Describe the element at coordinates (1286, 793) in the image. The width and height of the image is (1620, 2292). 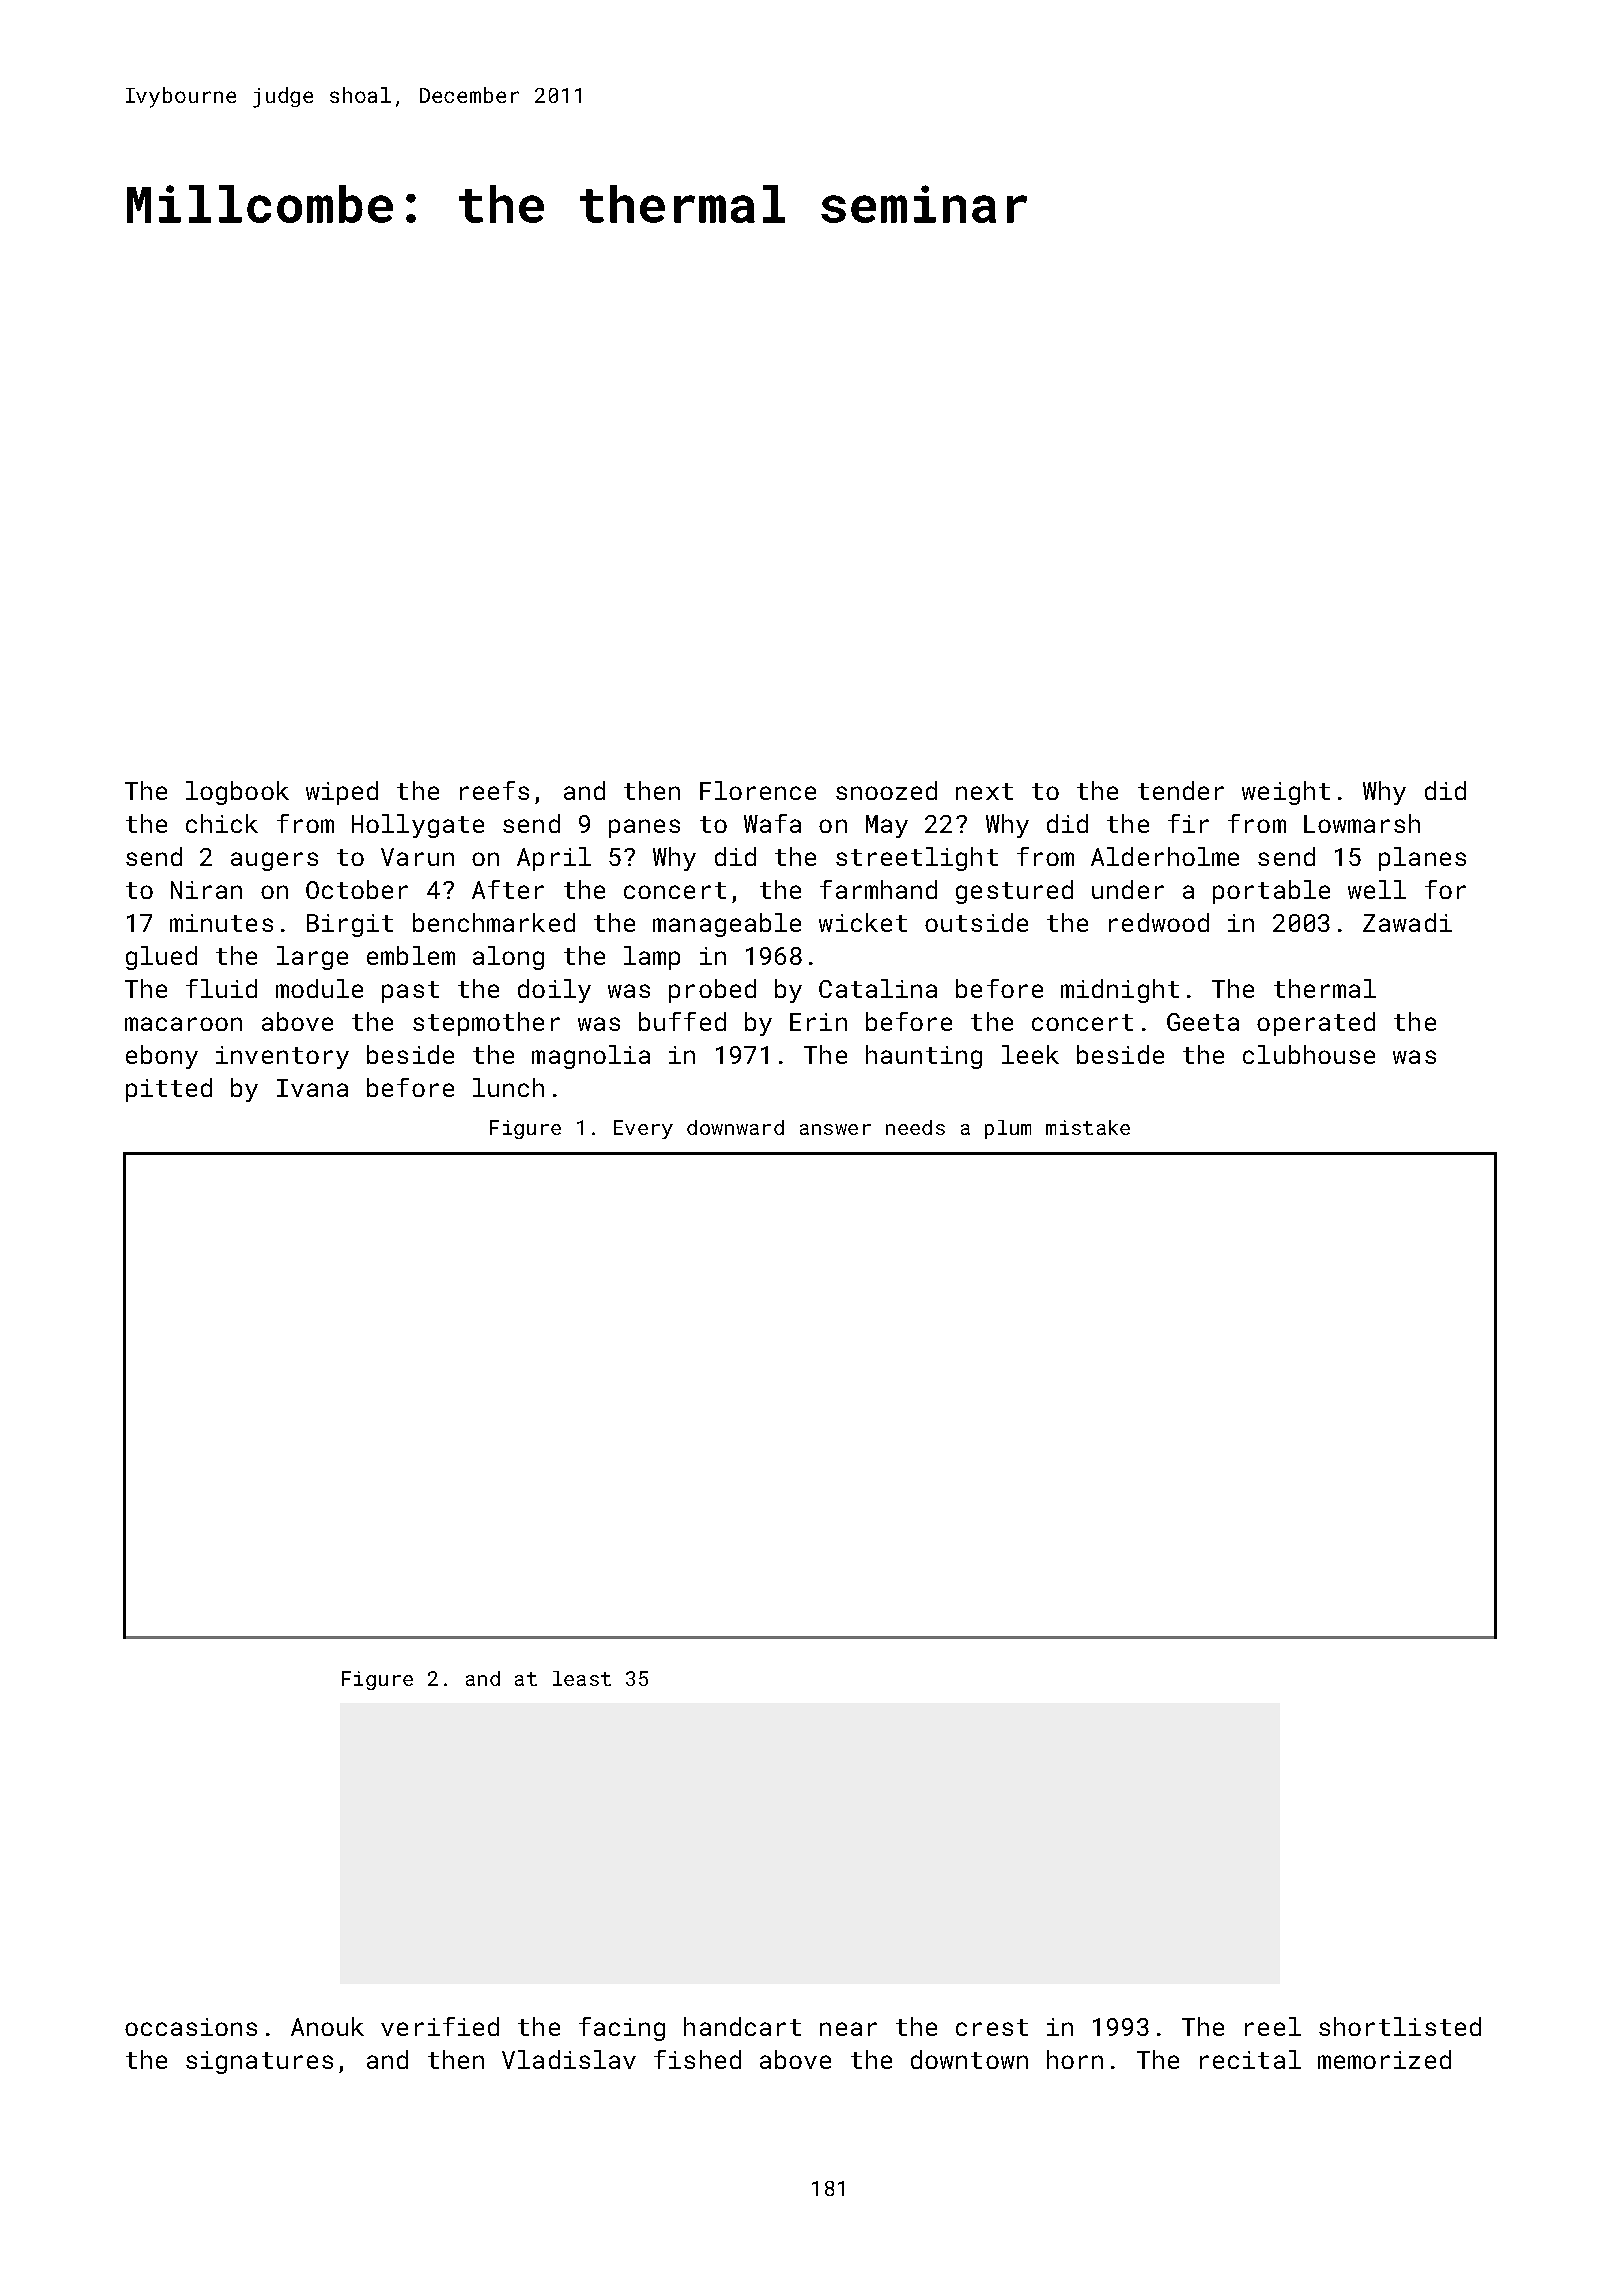
I see `weight` at that location.
